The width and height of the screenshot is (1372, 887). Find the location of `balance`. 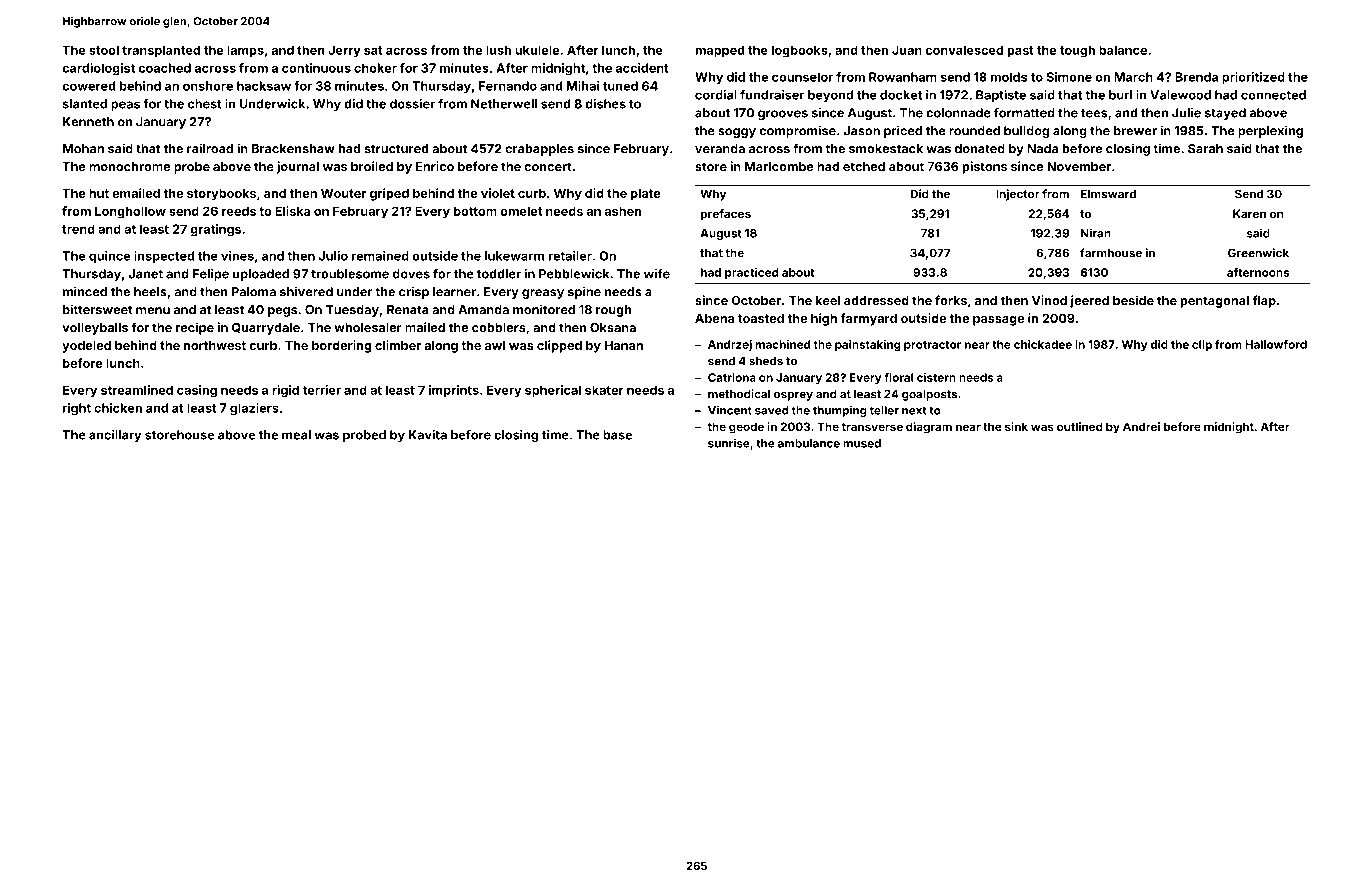

balance is located at coordinates (1123, 50).
